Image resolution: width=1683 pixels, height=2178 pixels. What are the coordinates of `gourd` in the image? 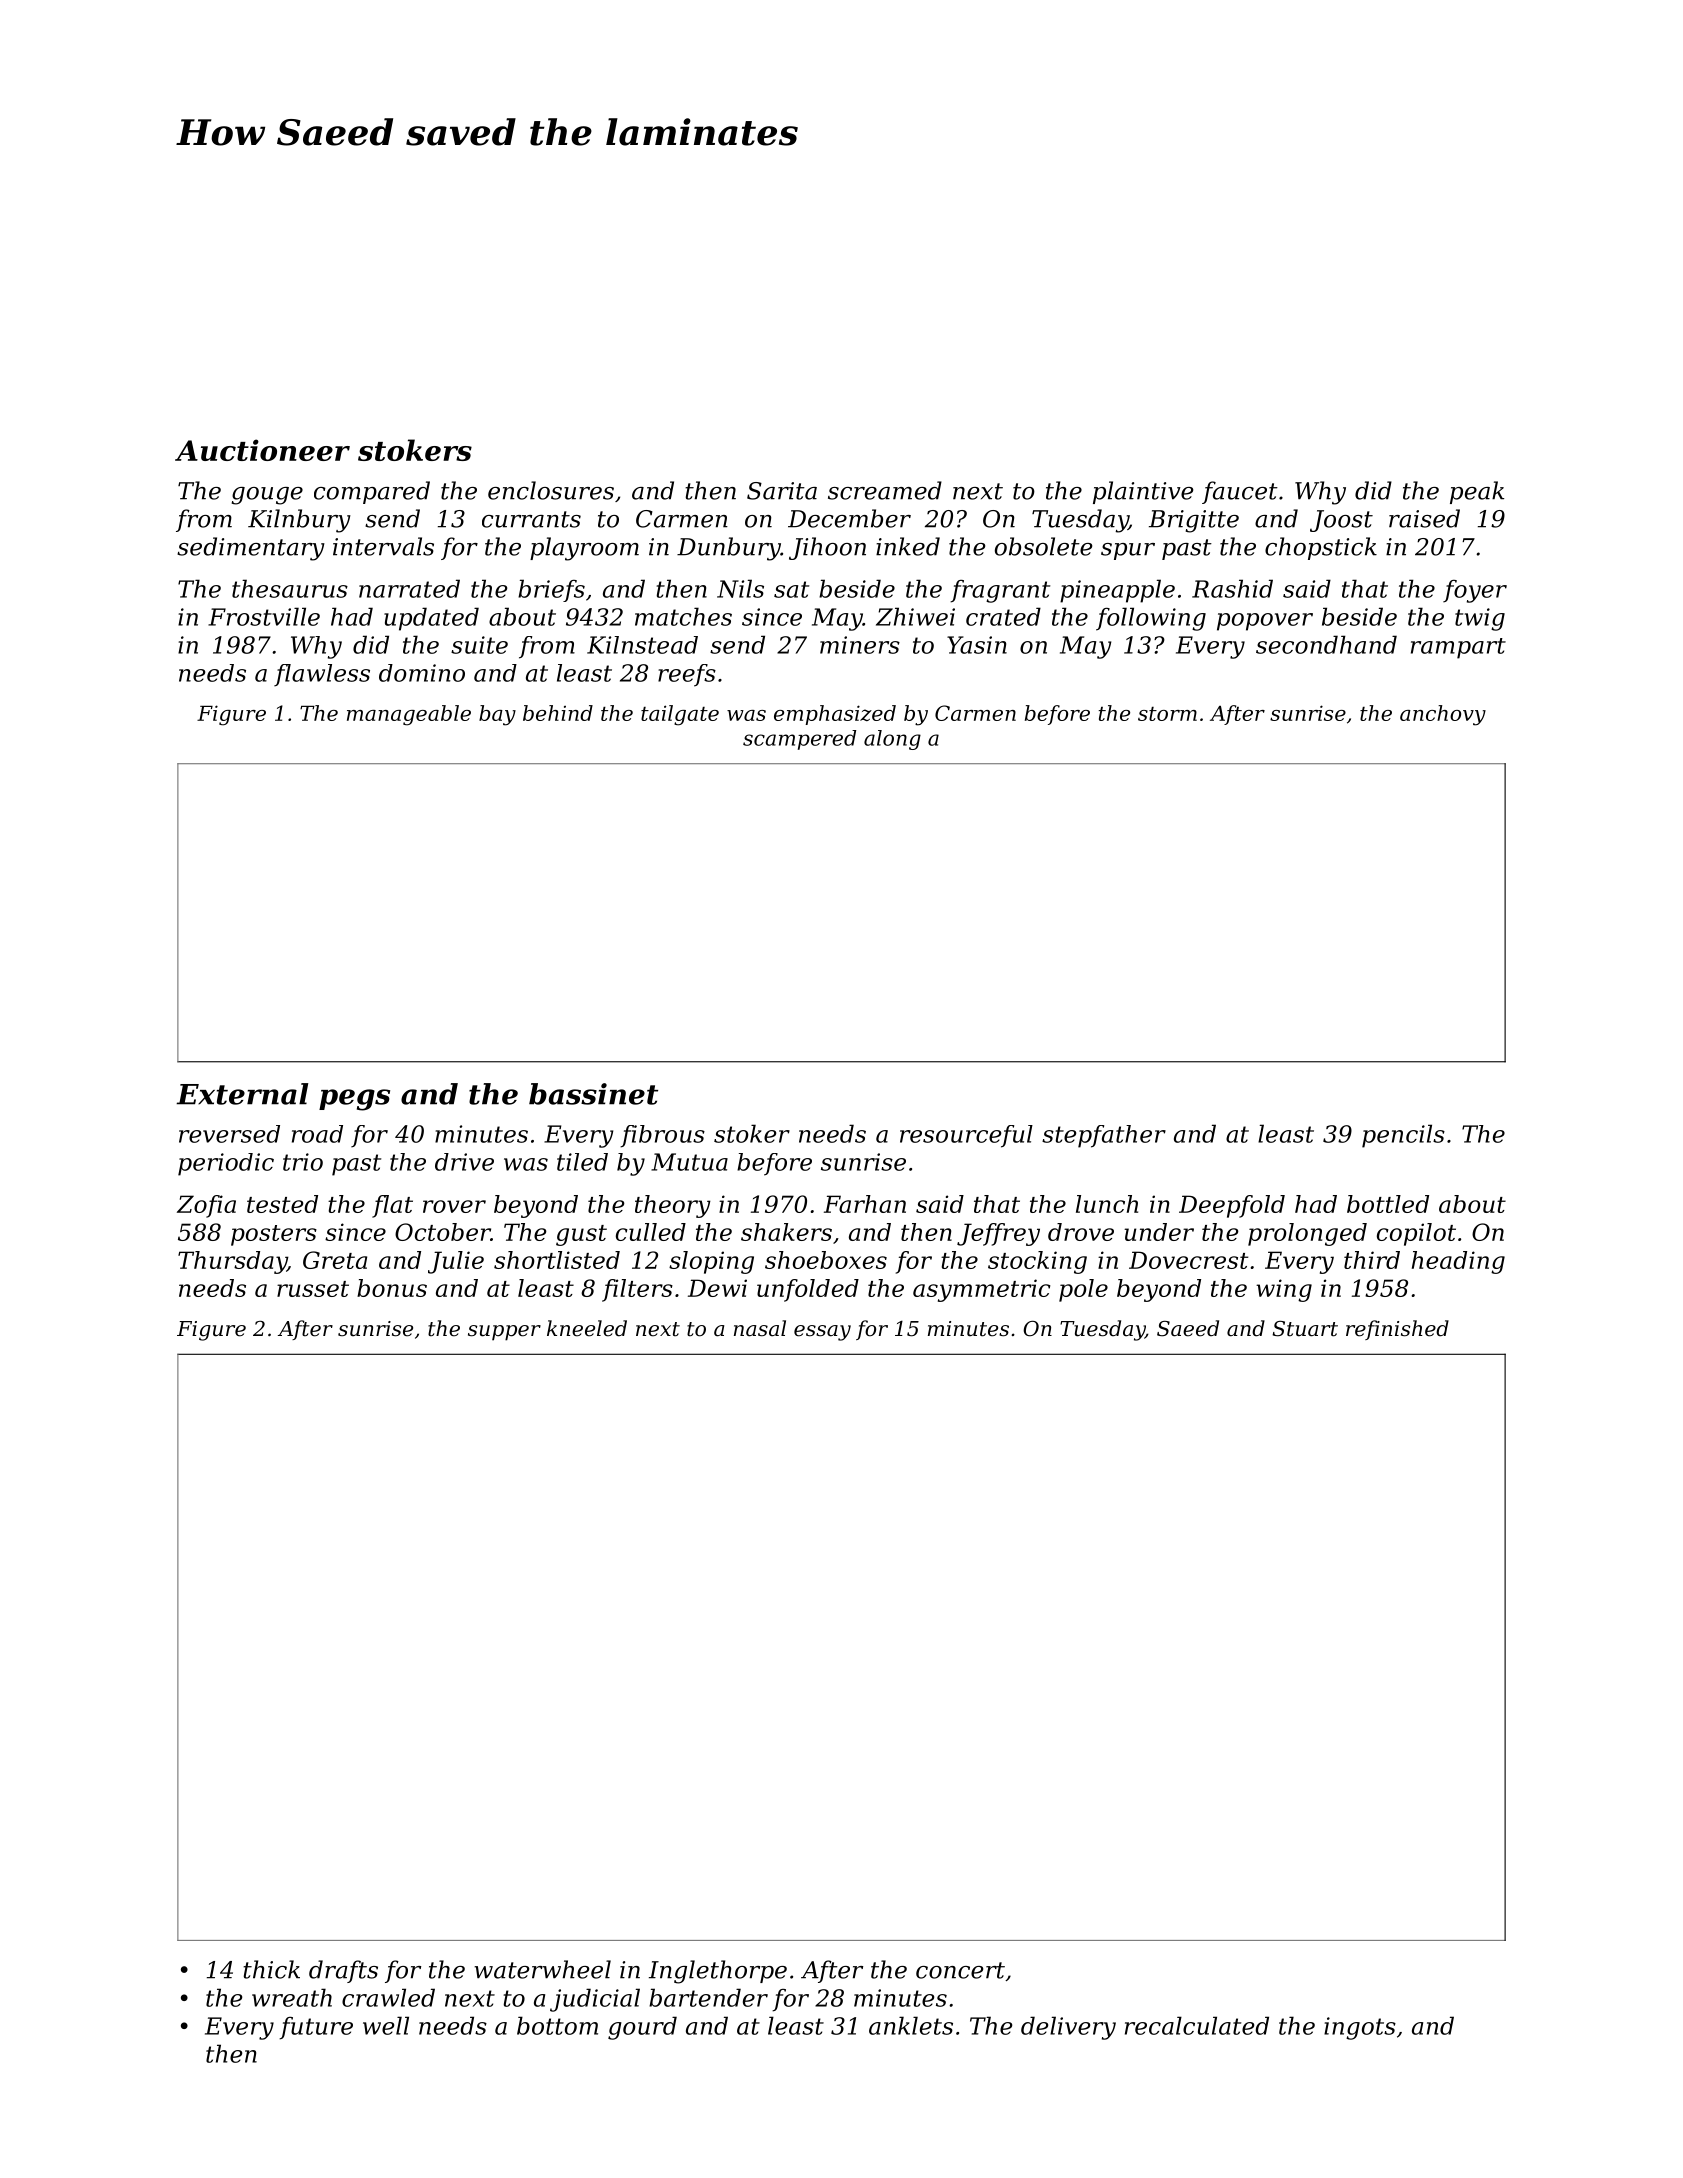 It's located at (642, 2028).
